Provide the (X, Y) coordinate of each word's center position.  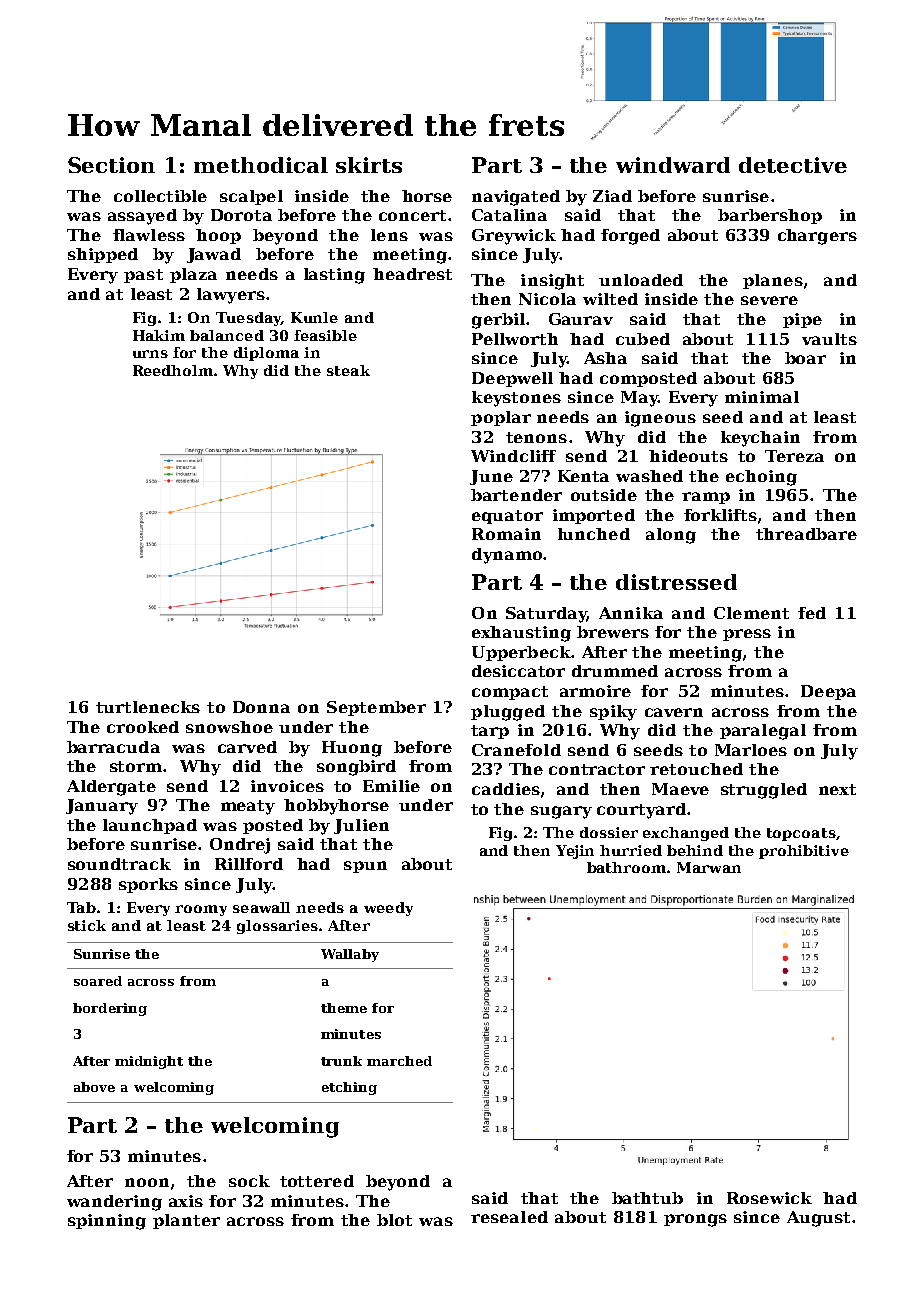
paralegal (763, 732)
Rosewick (769, 1198)
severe (769, 300)
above (94, 1087)
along (671, 536)
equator (507, 517)
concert (412, 215)
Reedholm (173, 370)
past (143, 276)
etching (349, 1088)
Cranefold (516, 750)
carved (247, 747)
